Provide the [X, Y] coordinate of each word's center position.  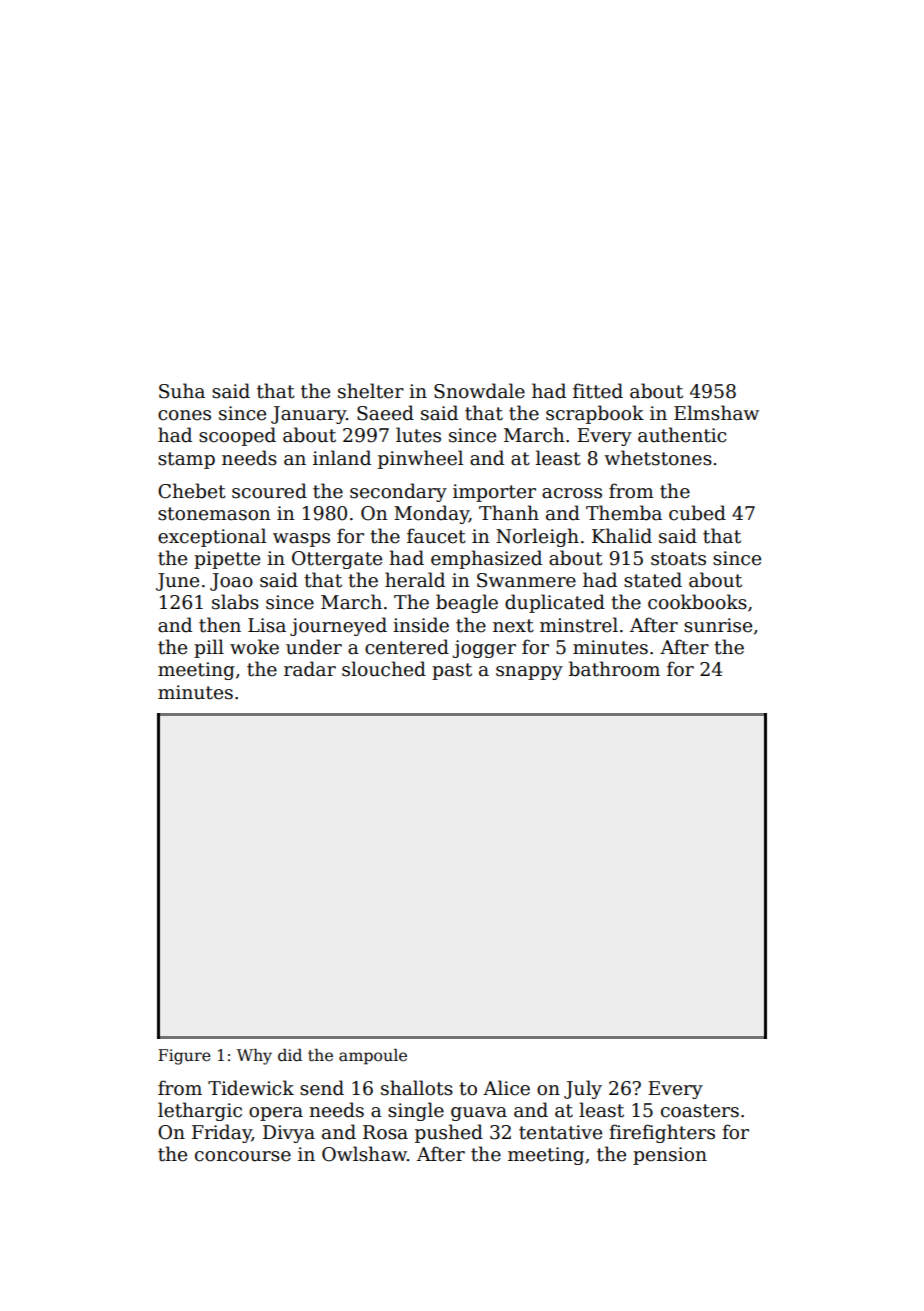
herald [415, 580]
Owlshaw [364, 1154]
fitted [598, 391]
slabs [235, 602]
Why [254, 1057]
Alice [506, 1088]
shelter [371, 391]
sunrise [718, 625]
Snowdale [479, 391]
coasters [700, 1111]
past [452, 671]
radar [310, 669]
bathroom [614, 669]
